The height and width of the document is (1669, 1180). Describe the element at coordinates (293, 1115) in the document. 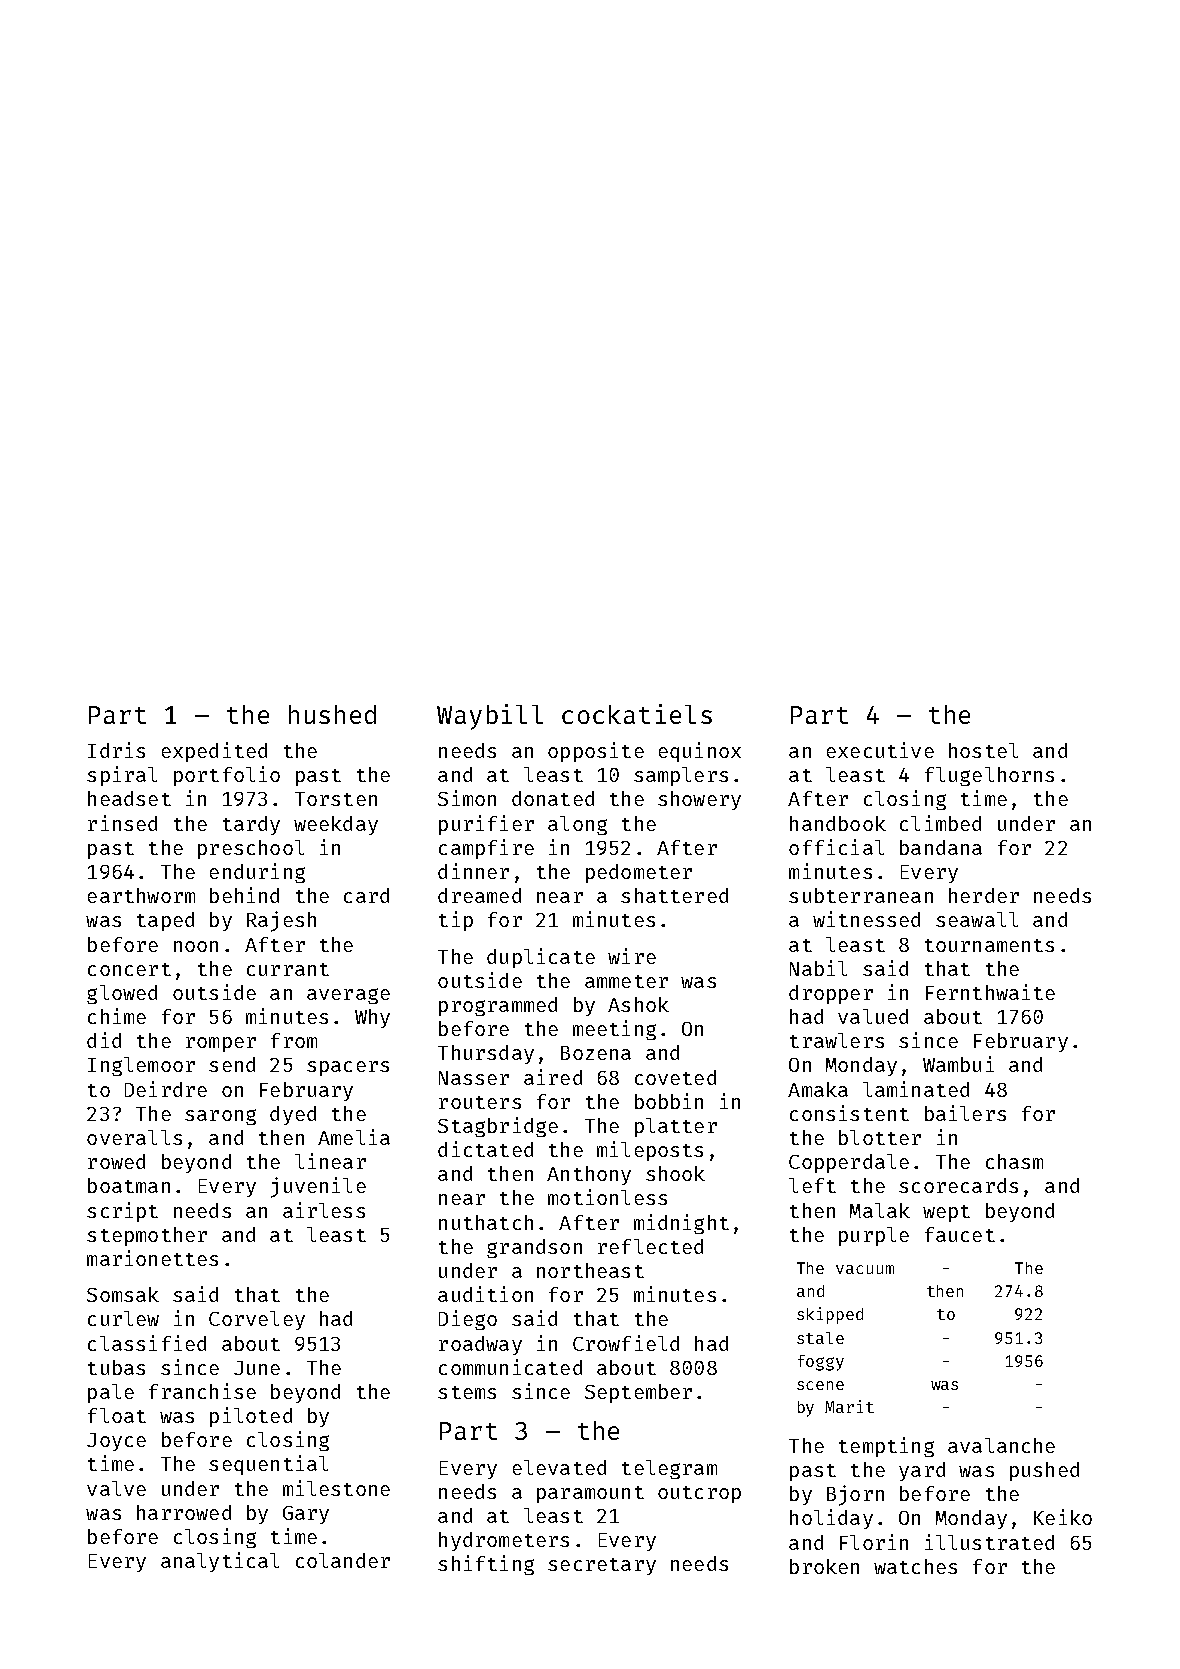

I see `dyed` at that location.
